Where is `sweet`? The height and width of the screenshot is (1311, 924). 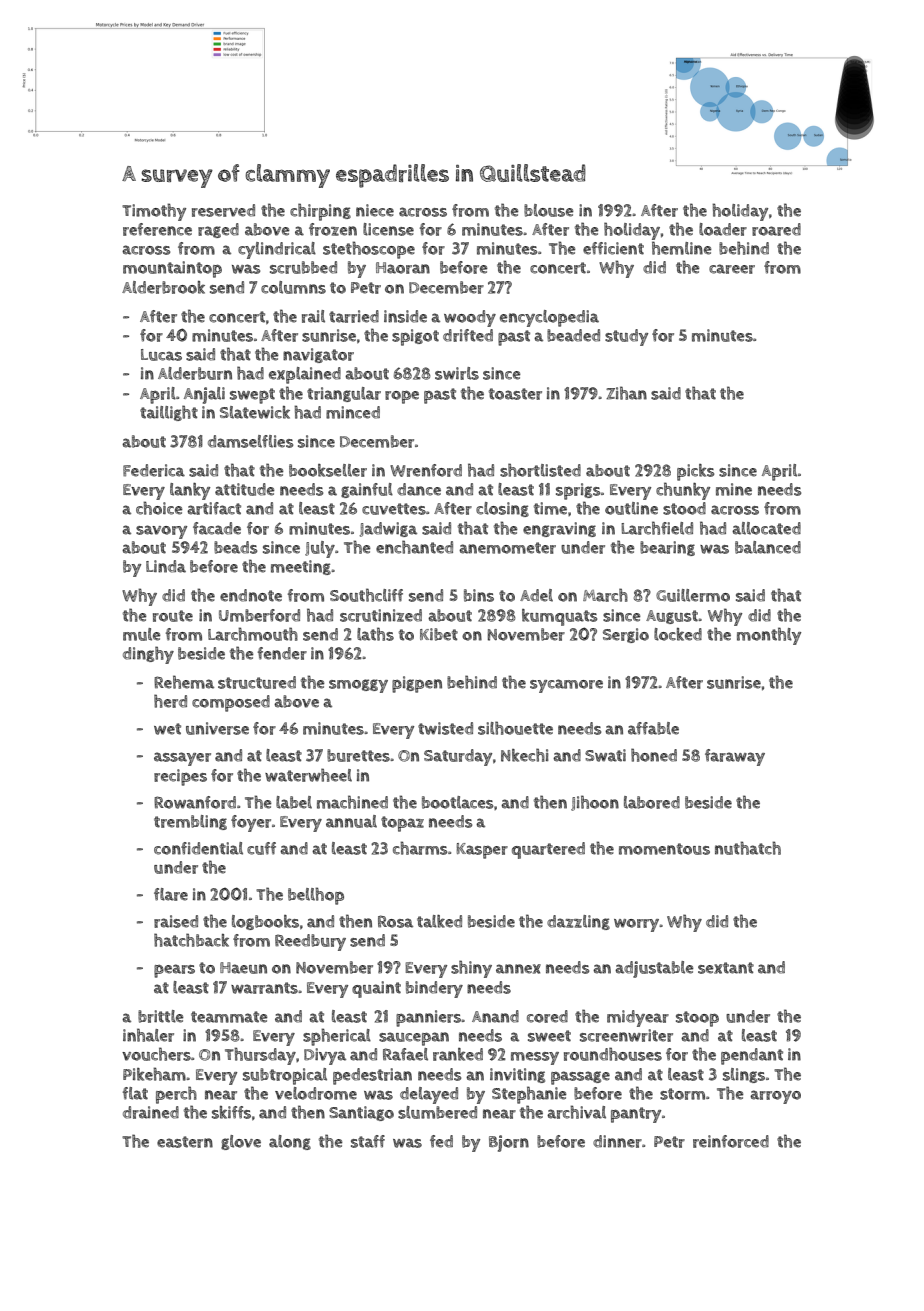 sweet is located at coordinates (549, 1036).
